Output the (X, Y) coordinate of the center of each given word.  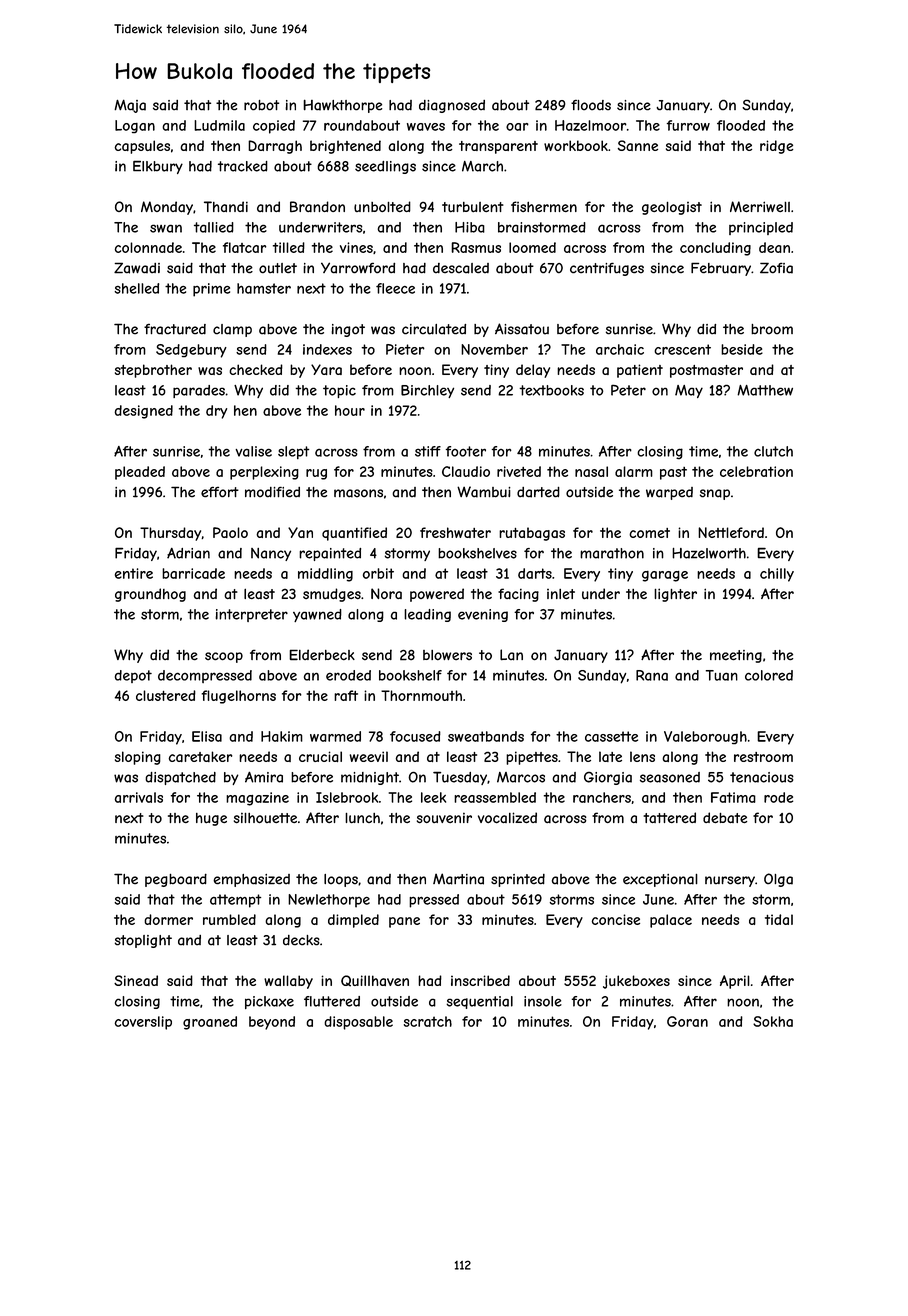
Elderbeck (322, 654)
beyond (272, 1023)
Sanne (638, 145)
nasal (591, 471)
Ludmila (219, 125)
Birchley (427, 391)
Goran (687, 1021)
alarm (634, 471)
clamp (232, 330)
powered (437, 595)
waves (426, 127)
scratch (428, 1021)
